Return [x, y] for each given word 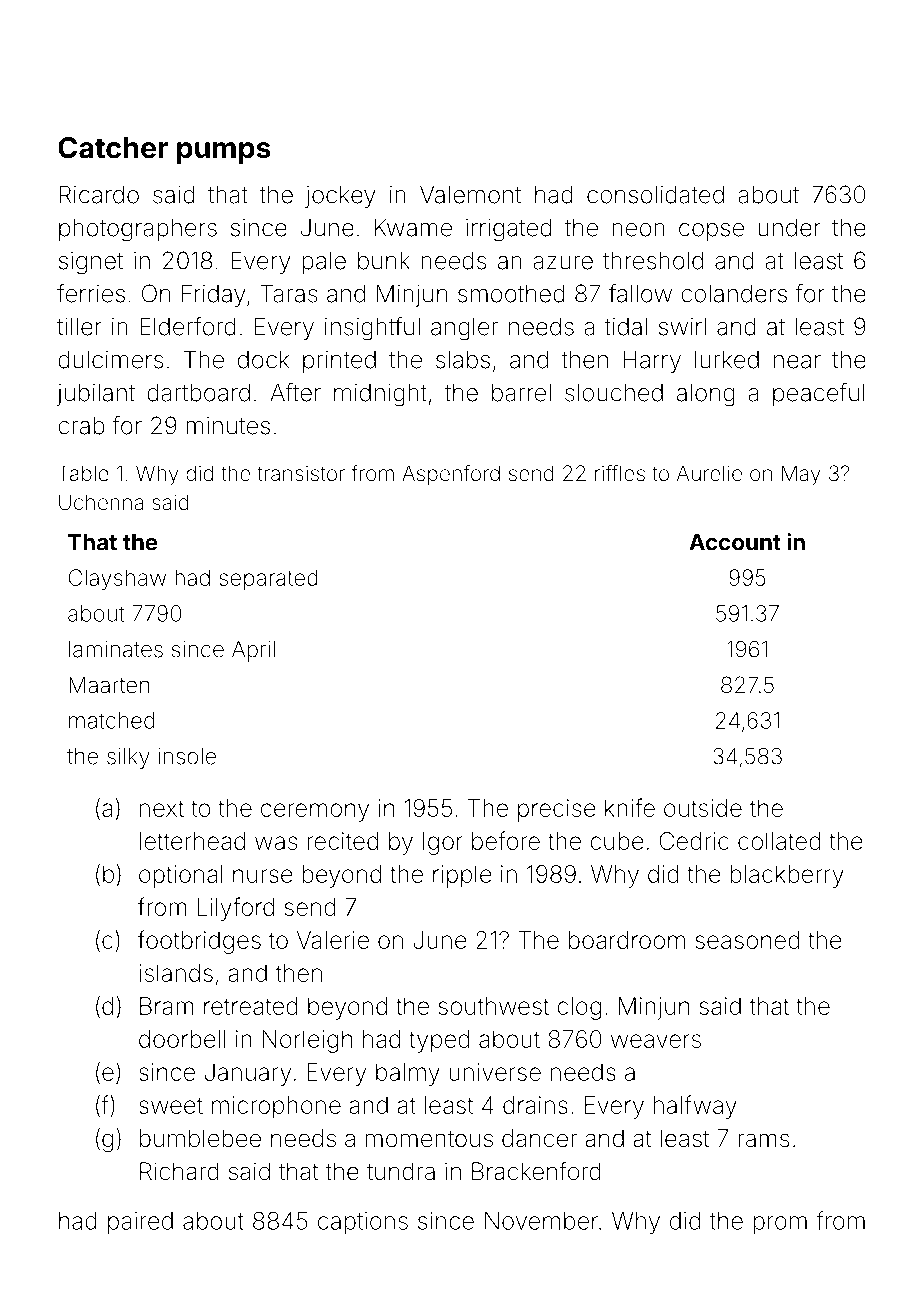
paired [140, 1223]
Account [735, 542]
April [253, 651]
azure [563, 263]
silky [128, 758]
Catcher [113, 148]
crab [81, 426]
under [789, 228]
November [541, 1221]
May [801, 475]
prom [780, 1225]
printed [339, 362]
